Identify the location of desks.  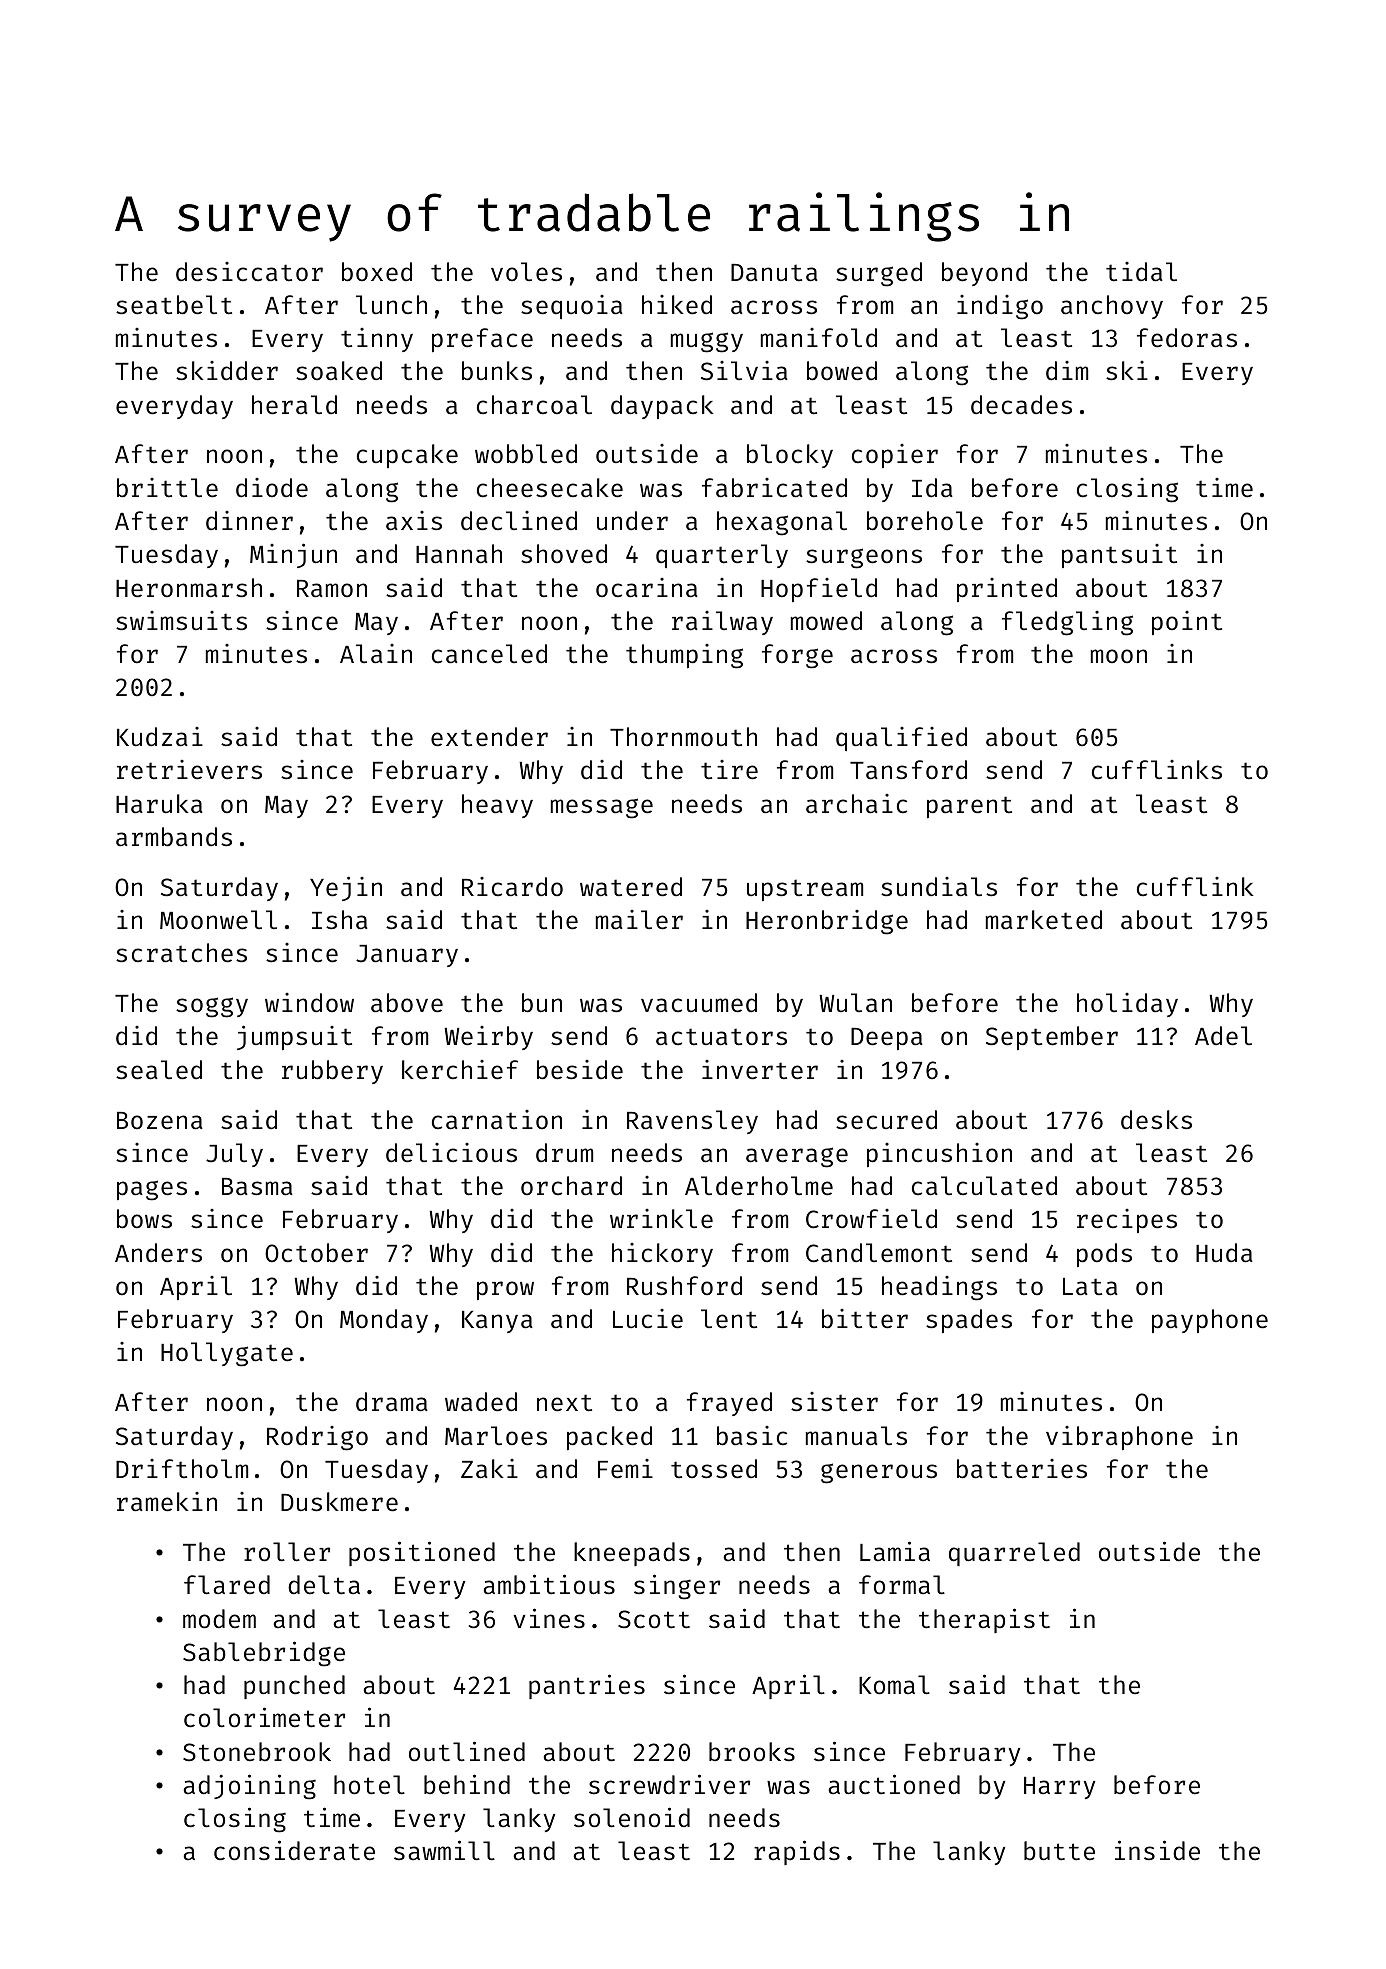
(1156, 1120).
